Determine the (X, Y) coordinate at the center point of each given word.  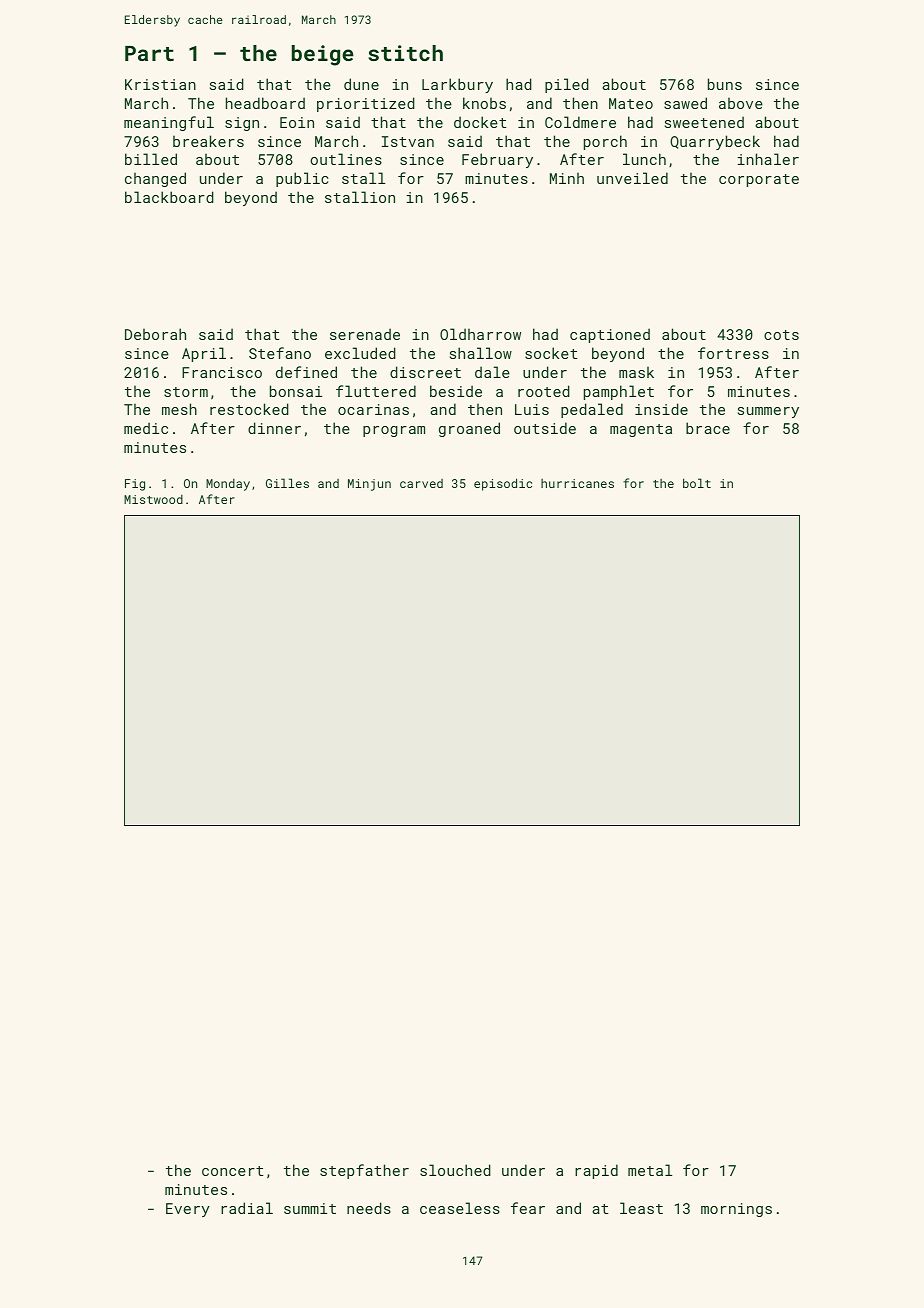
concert (232, 1171)
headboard (265, 103)
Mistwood (153, 499)
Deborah (155, 334)
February (497, 160)
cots (781, 335)
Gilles (287, 483)
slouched (455, 1170)
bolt (697, 483)
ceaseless (460, 1208)
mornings (736, 1210)
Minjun (369, 485)
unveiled (632, 178)
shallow (481, 353)
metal (650, 1170)
